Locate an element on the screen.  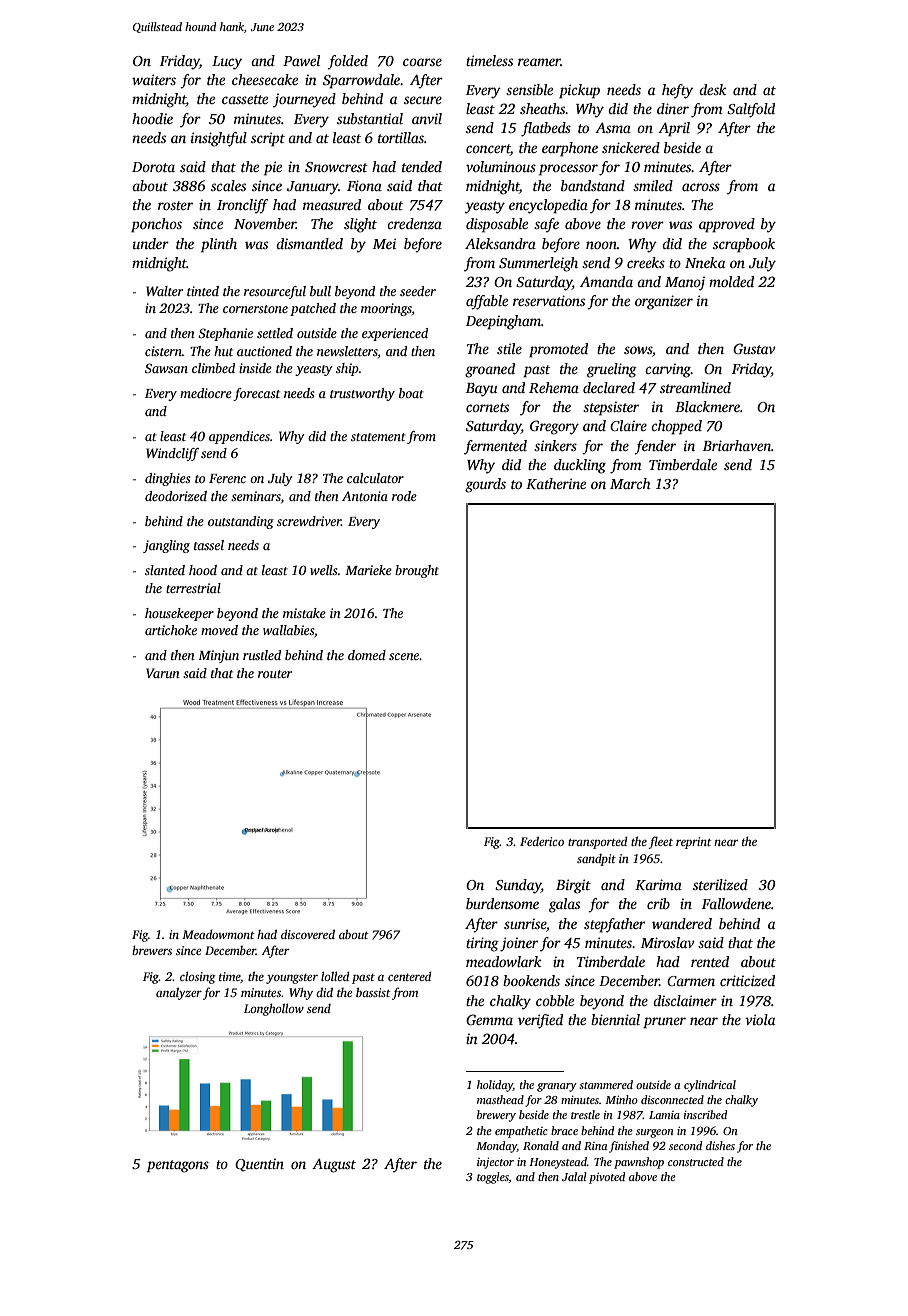
pentagons is located at coordinates (178, 1166).
